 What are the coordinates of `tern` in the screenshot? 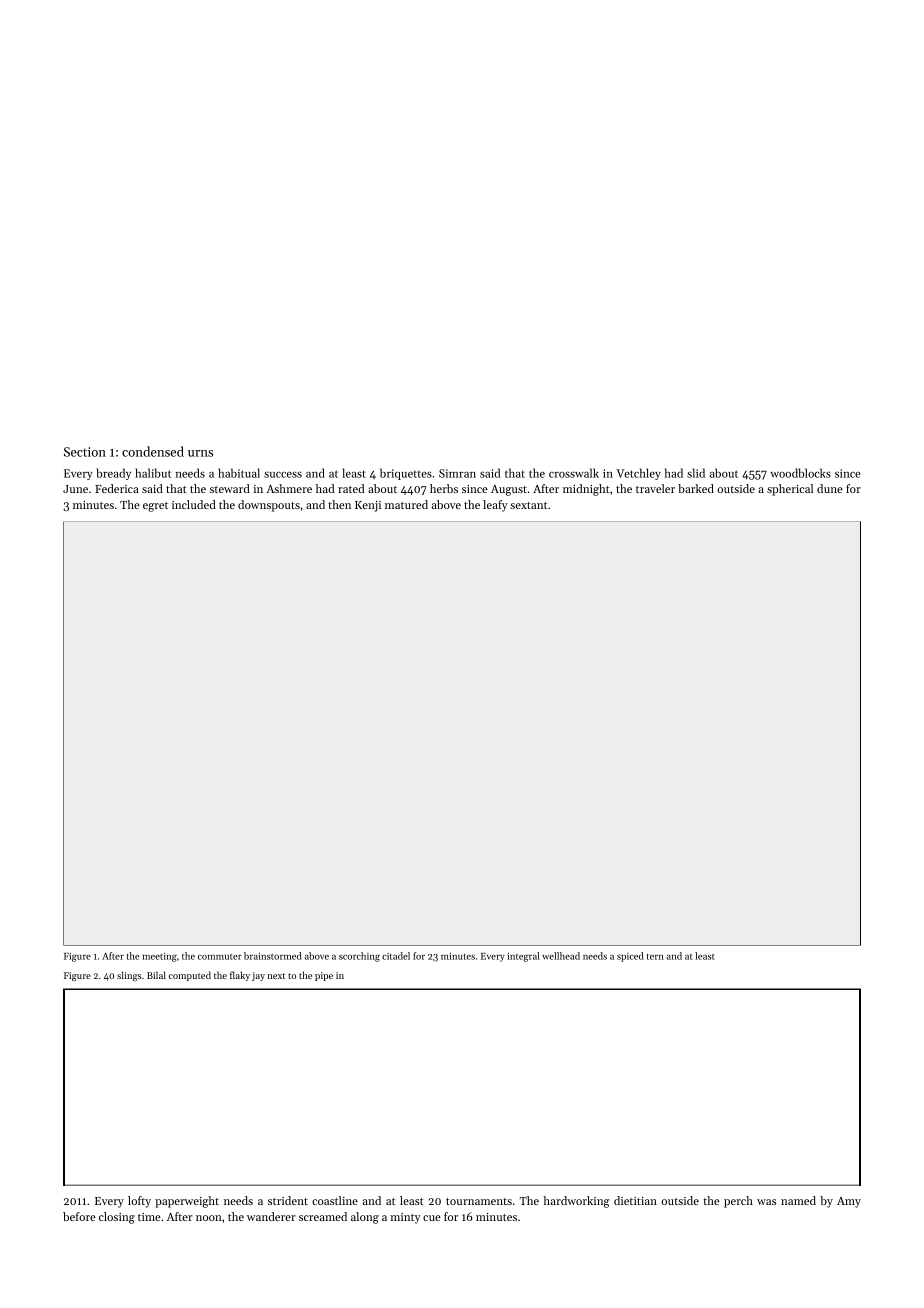 It's located at (655, 957).
